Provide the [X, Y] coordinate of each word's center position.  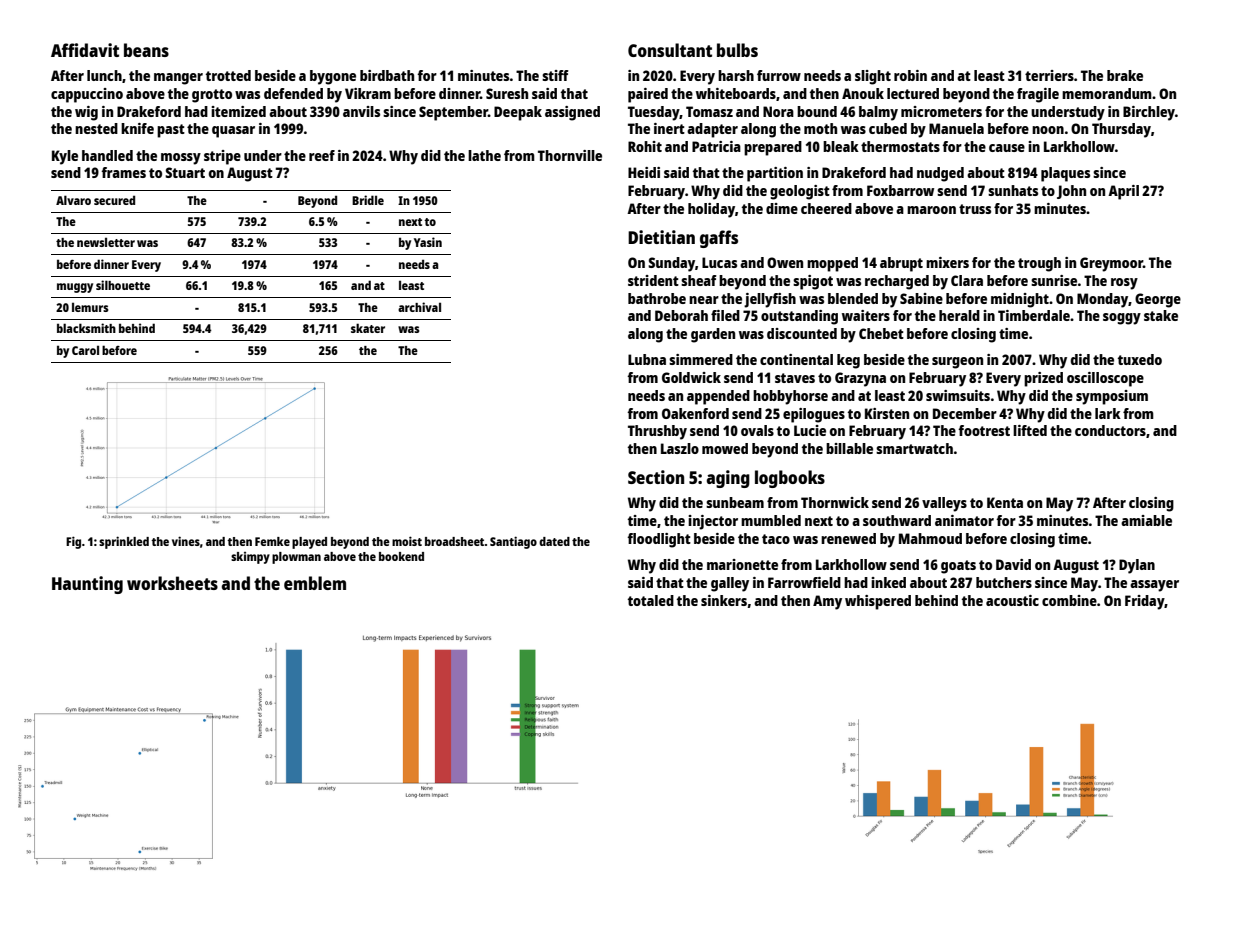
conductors [1110, 430]
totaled [651, 600]
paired [648, 95]
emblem [315, 583]
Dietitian [661, 237]
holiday [711, 210]
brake [1125, 75]
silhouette [123, 285]
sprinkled [124, 542]
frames [123, 172]
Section [656, 477]
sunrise [1054, 280]
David [1013, 564]
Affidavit [85, 50]
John [1071, 192]
